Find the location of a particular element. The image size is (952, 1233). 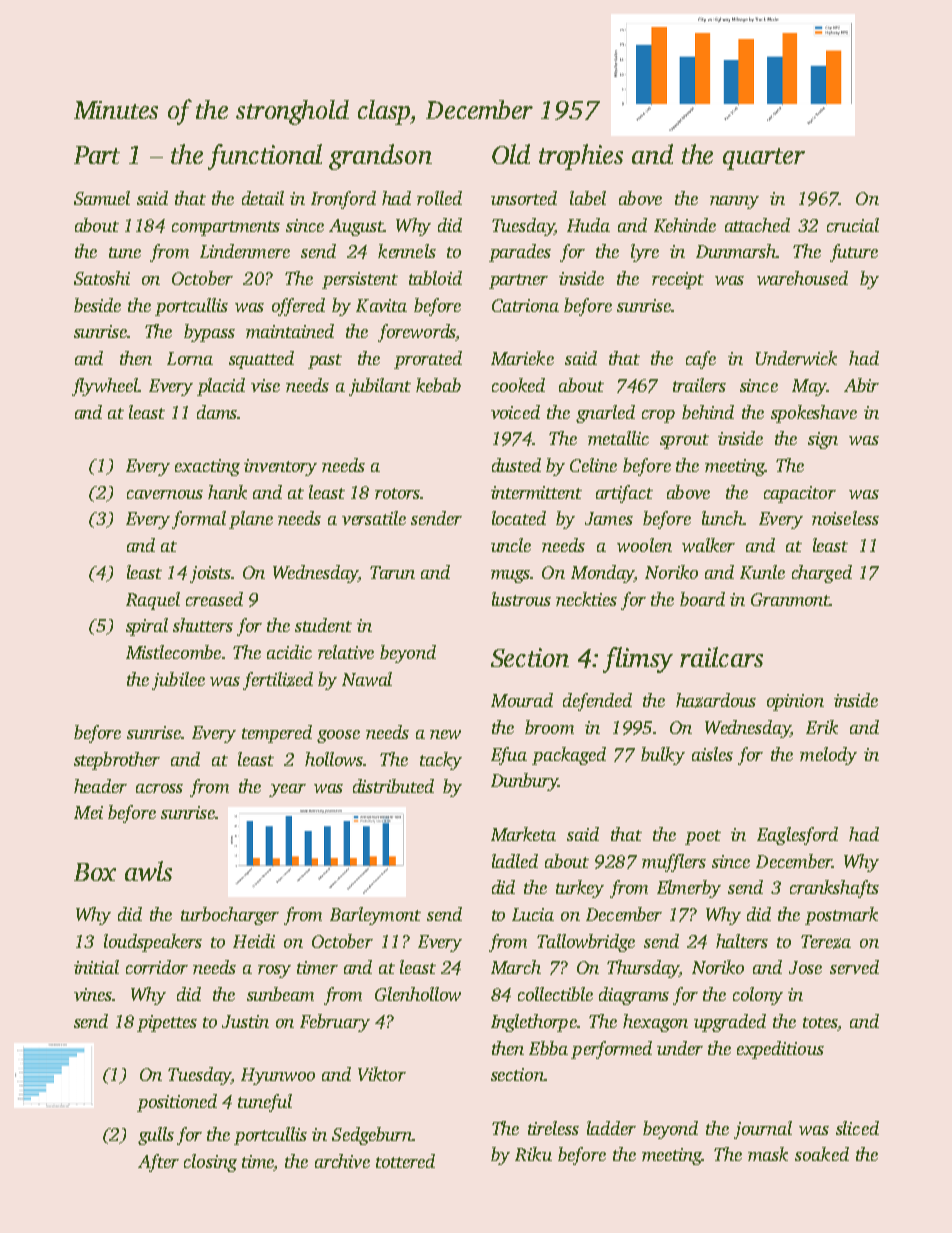

lustrous is located at coordinates (521, 599).
